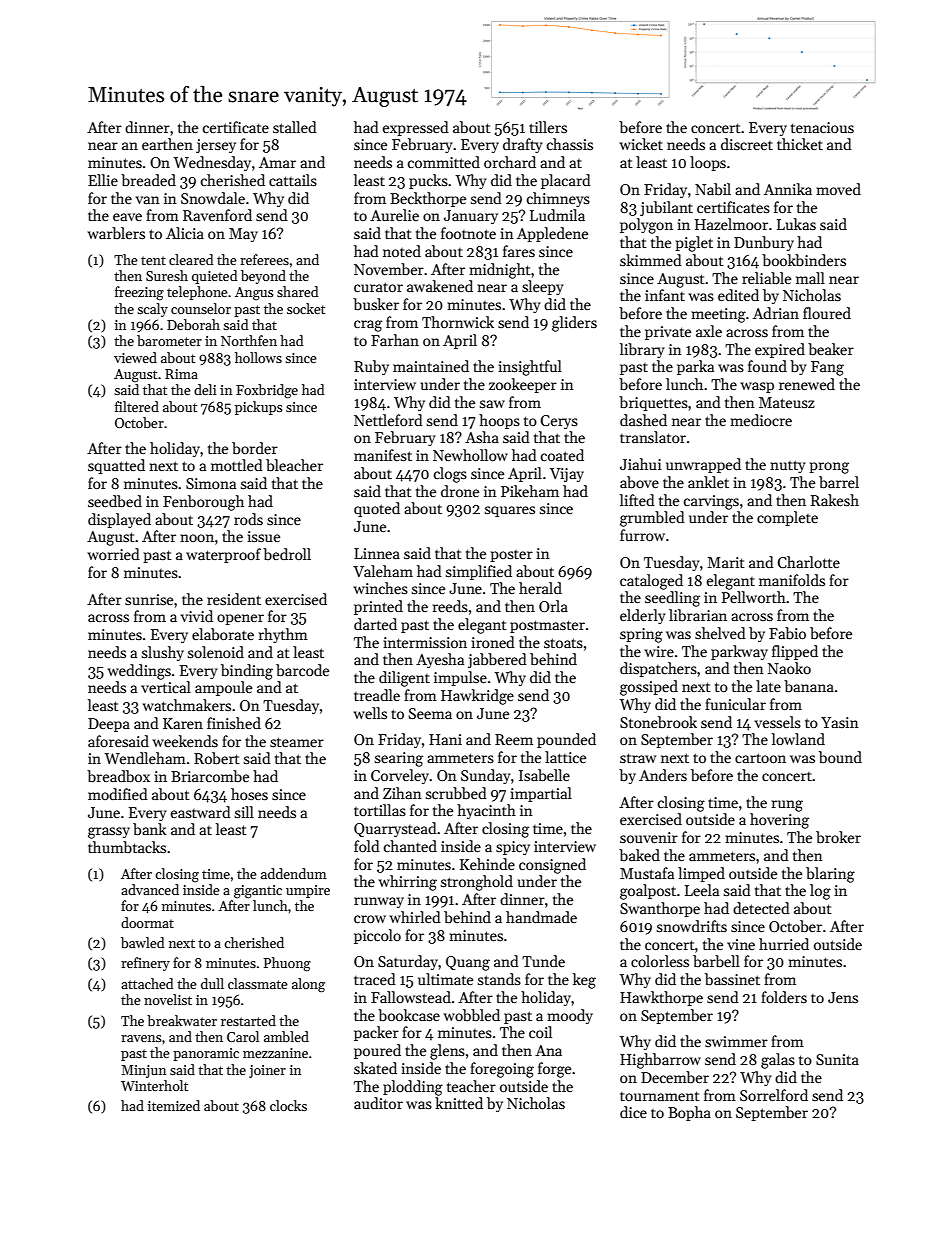 The height and width of the document is (1233, 952). Describe the element at coordinates (510, 162) in the document. I see `orchard` at that location.
